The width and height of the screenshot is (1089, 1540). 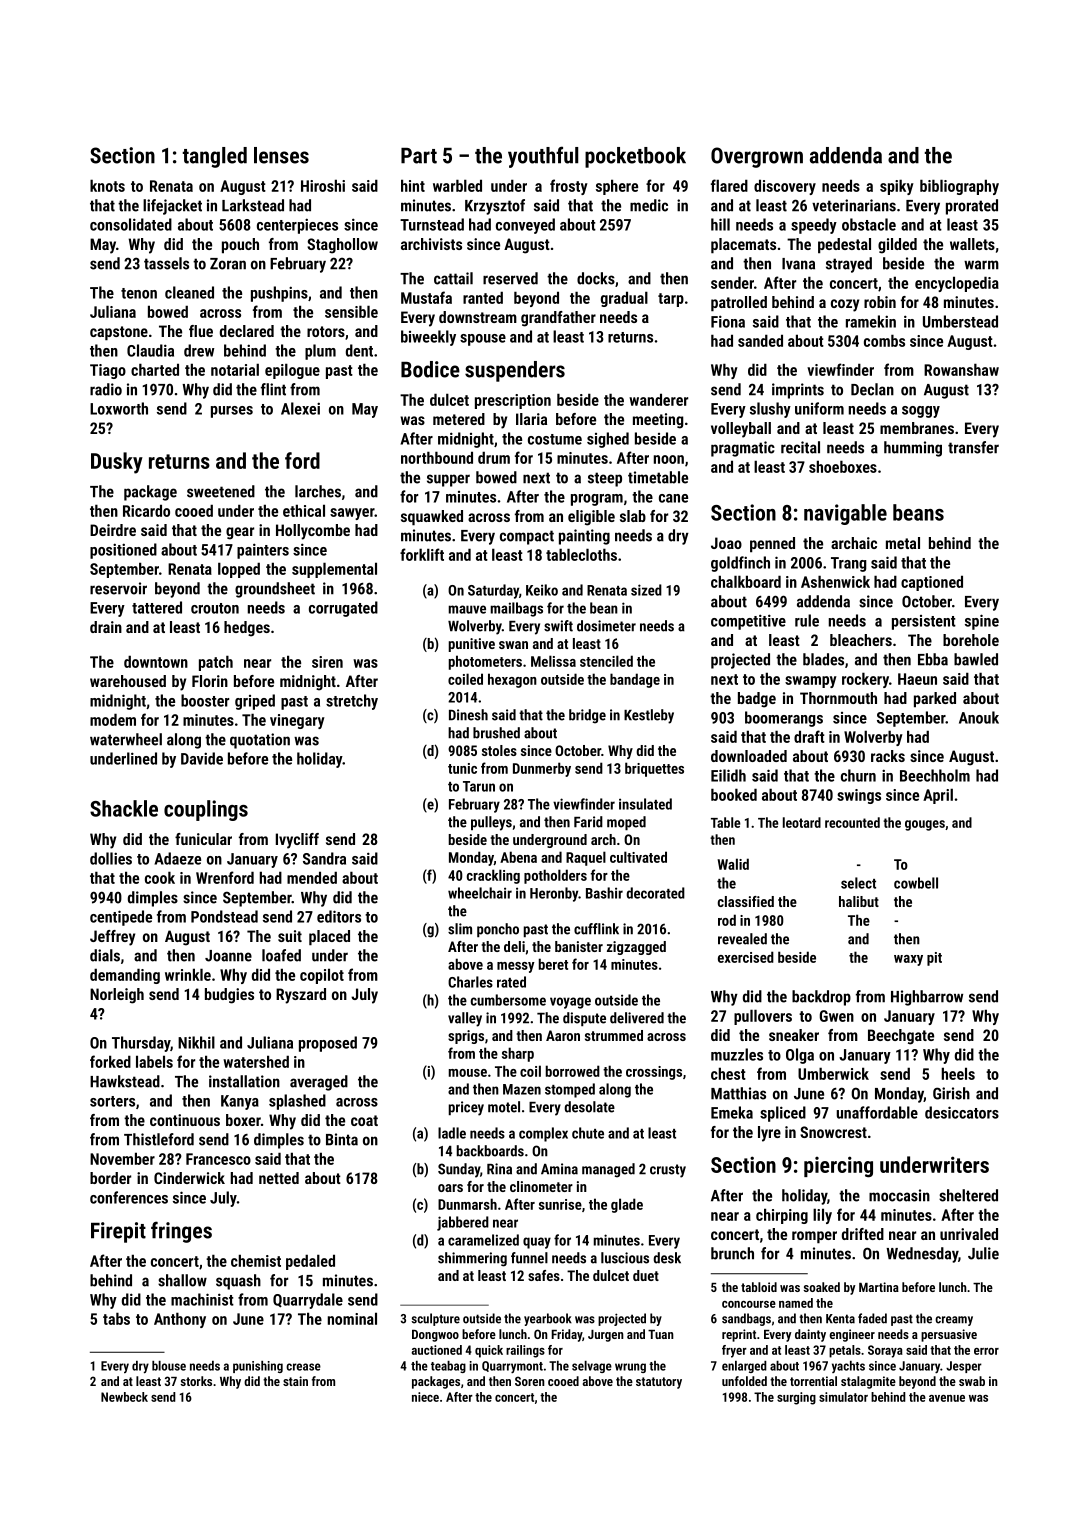 What do you see at coordinates (584, 1019) in the screenshot?
I see `dispute` at bounding box center [584, 1019].
